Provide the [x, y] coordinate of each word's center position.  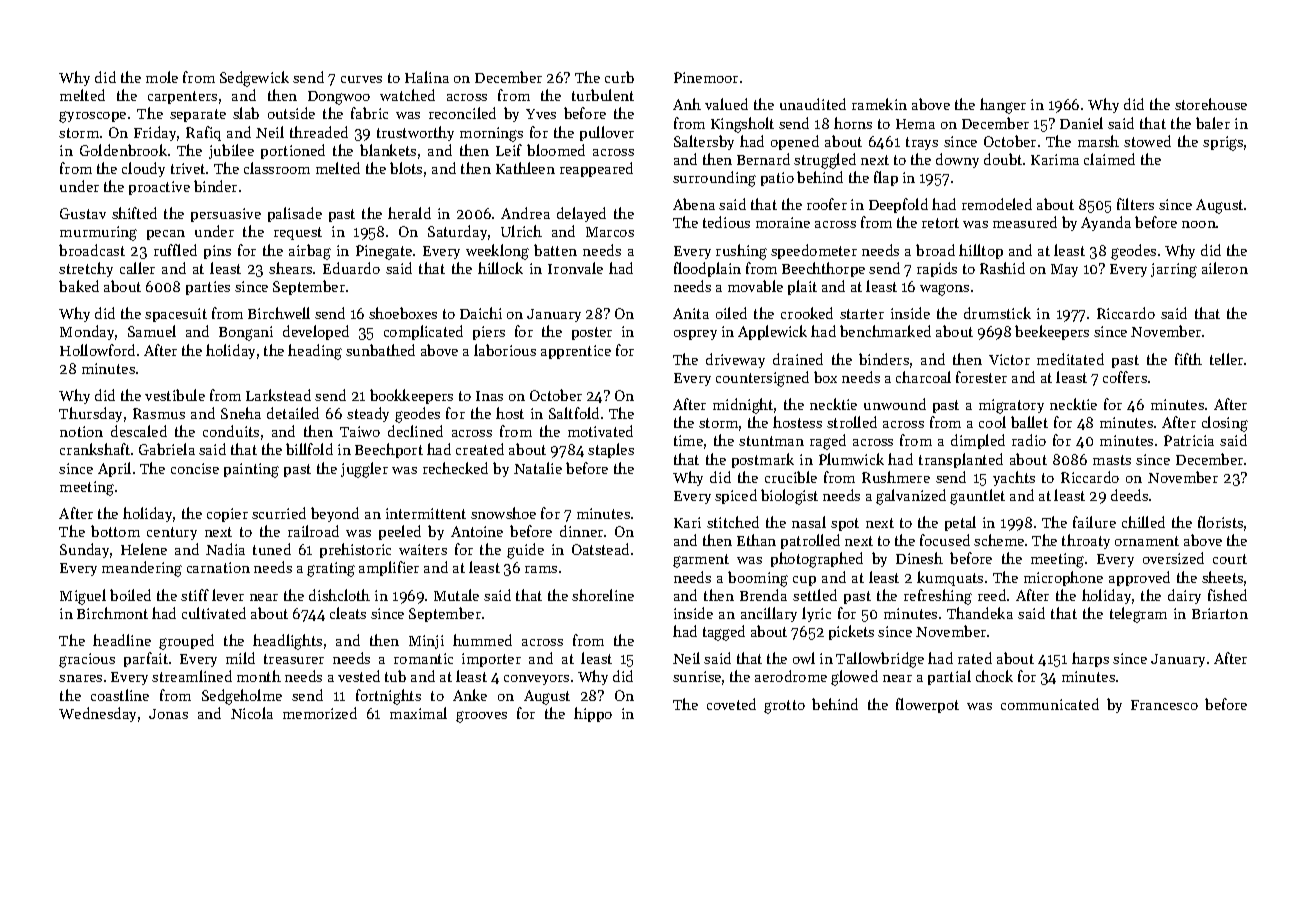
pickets [851, 632]
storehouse [1211, 104]
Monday [87, 332]
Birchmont [112, 613]
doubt [1003, 159]
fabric [369, 113]
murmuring [98, 233]
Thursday [90, 414]
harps [1090, 659]
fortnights [388, 697]
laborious [505, 350]
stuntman [771, 441]
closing [1225, 424]
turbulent [603, 95]
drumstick [997, 313]
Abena [694, 204]
